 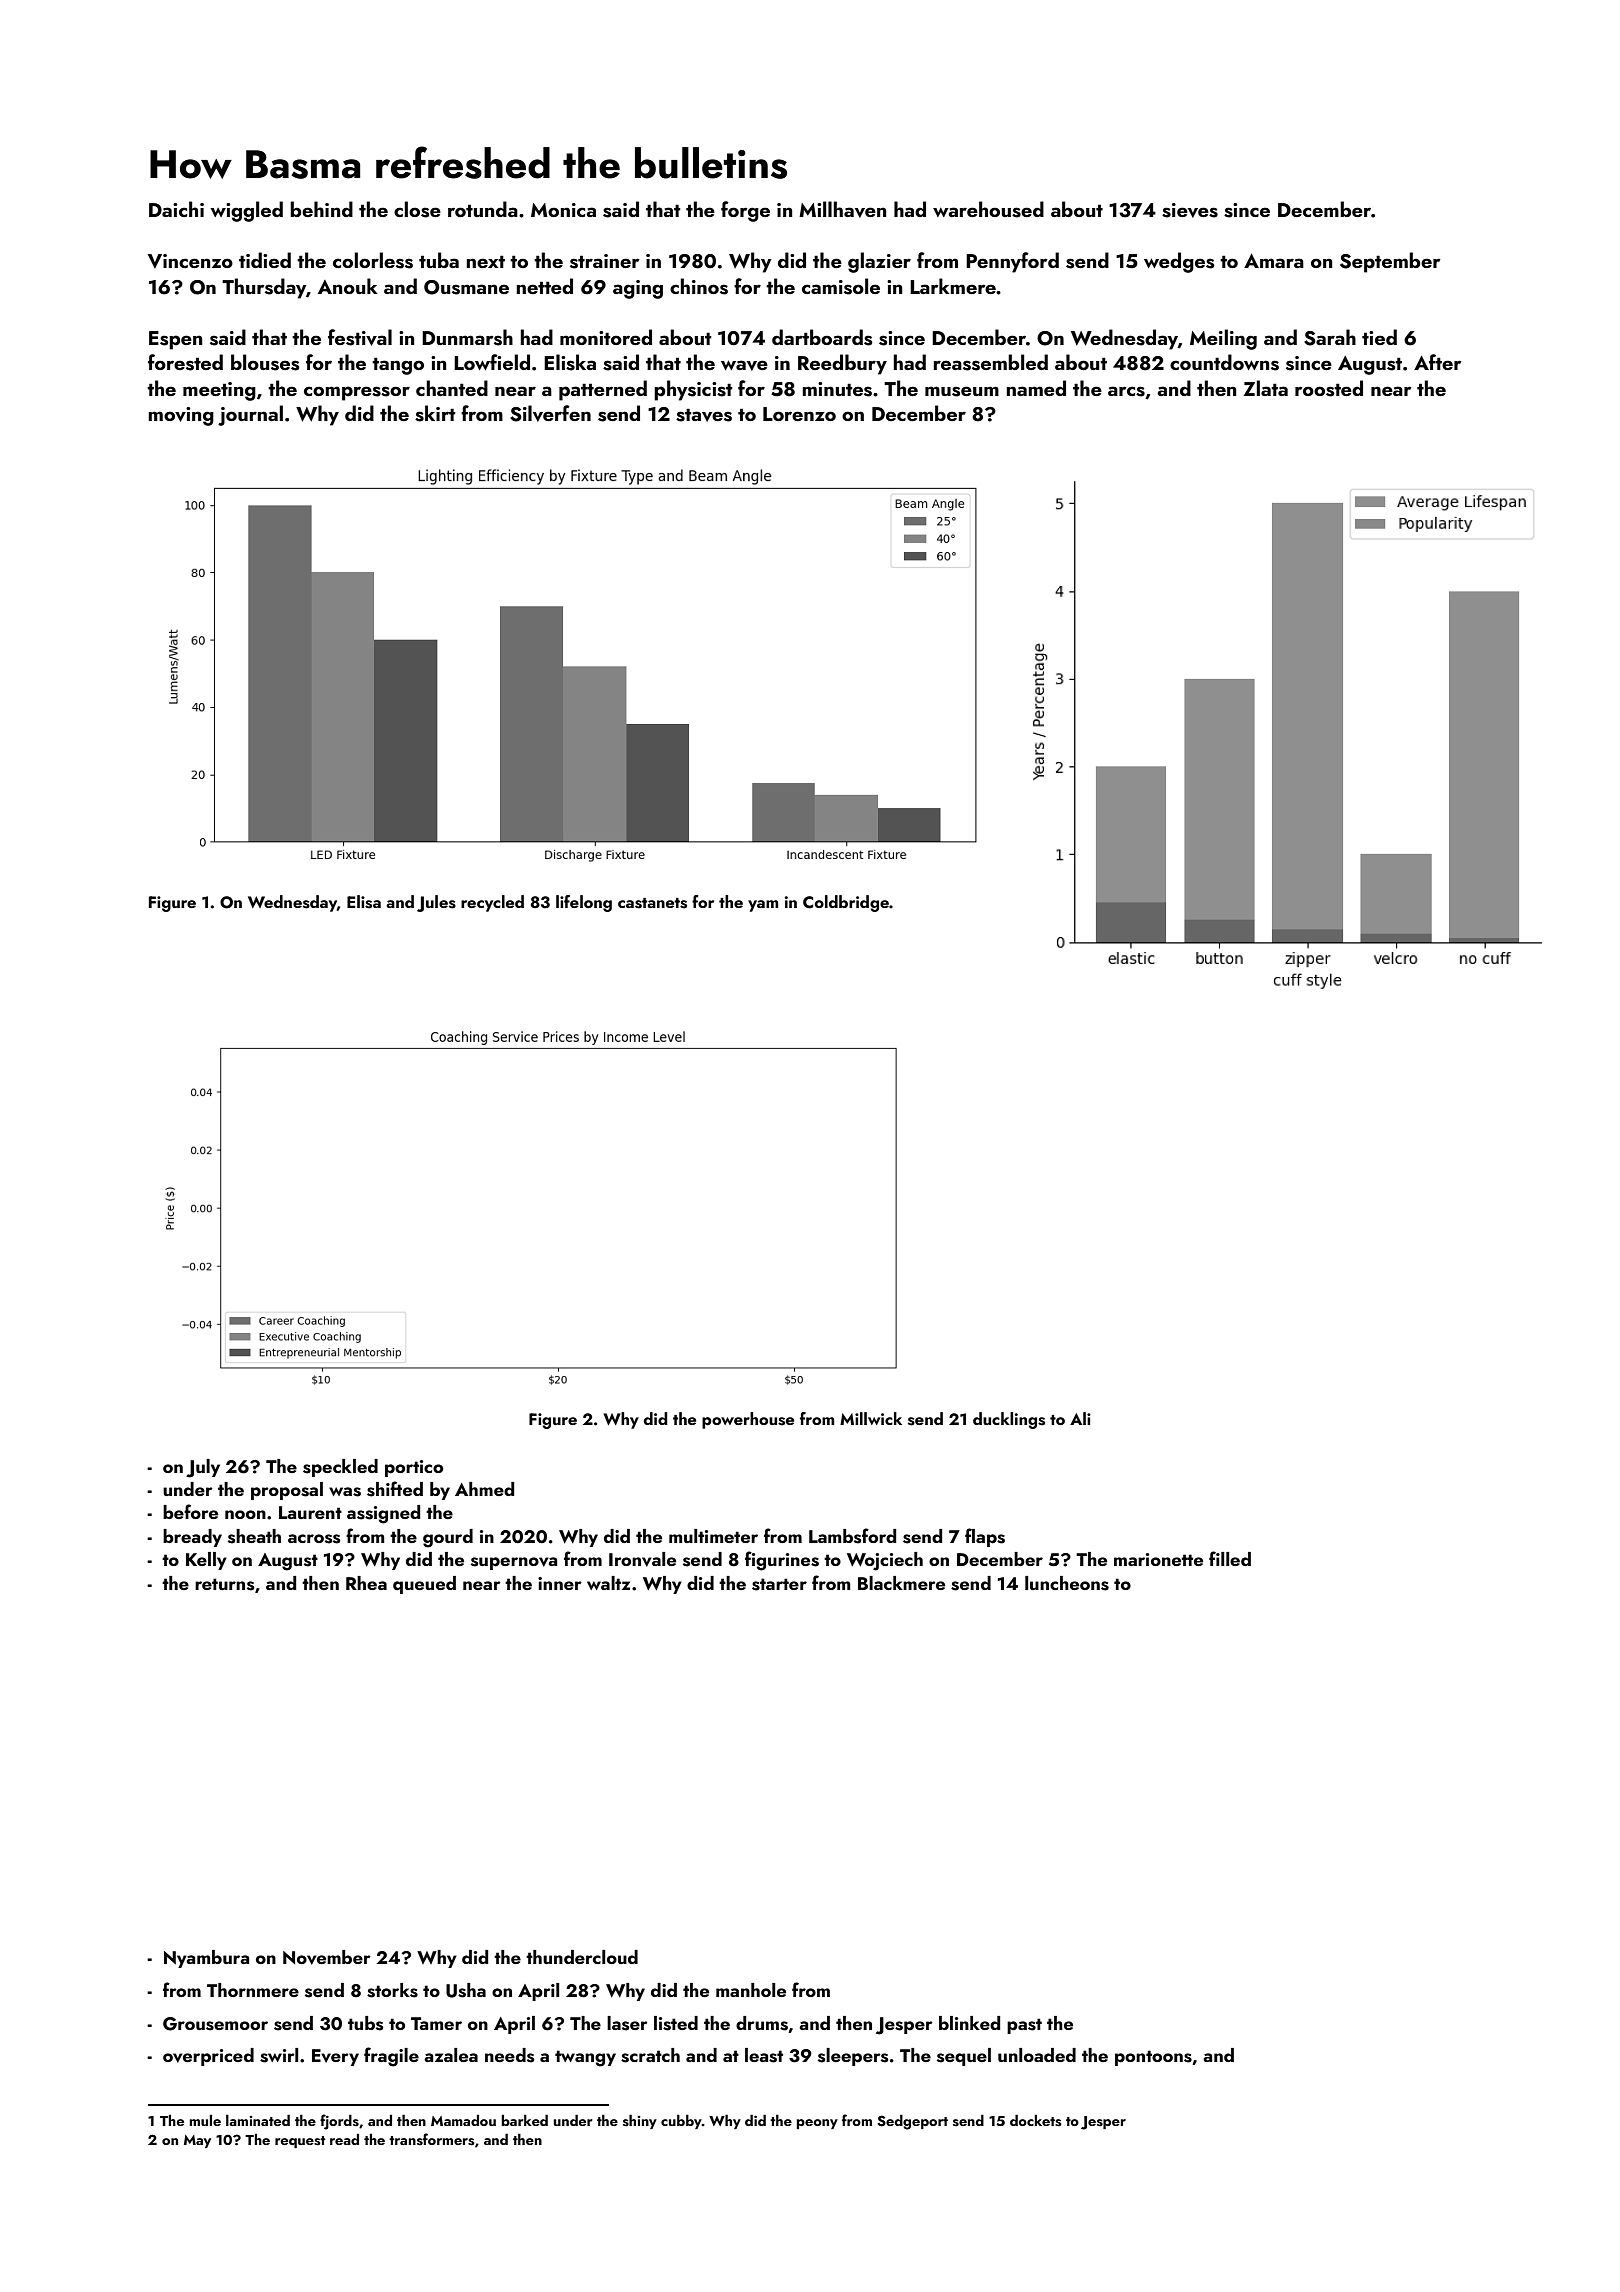 What do you see at coordinates (608, 1583) in the screenshot?
I see `waltz` at bounding box center [608, 1583].
